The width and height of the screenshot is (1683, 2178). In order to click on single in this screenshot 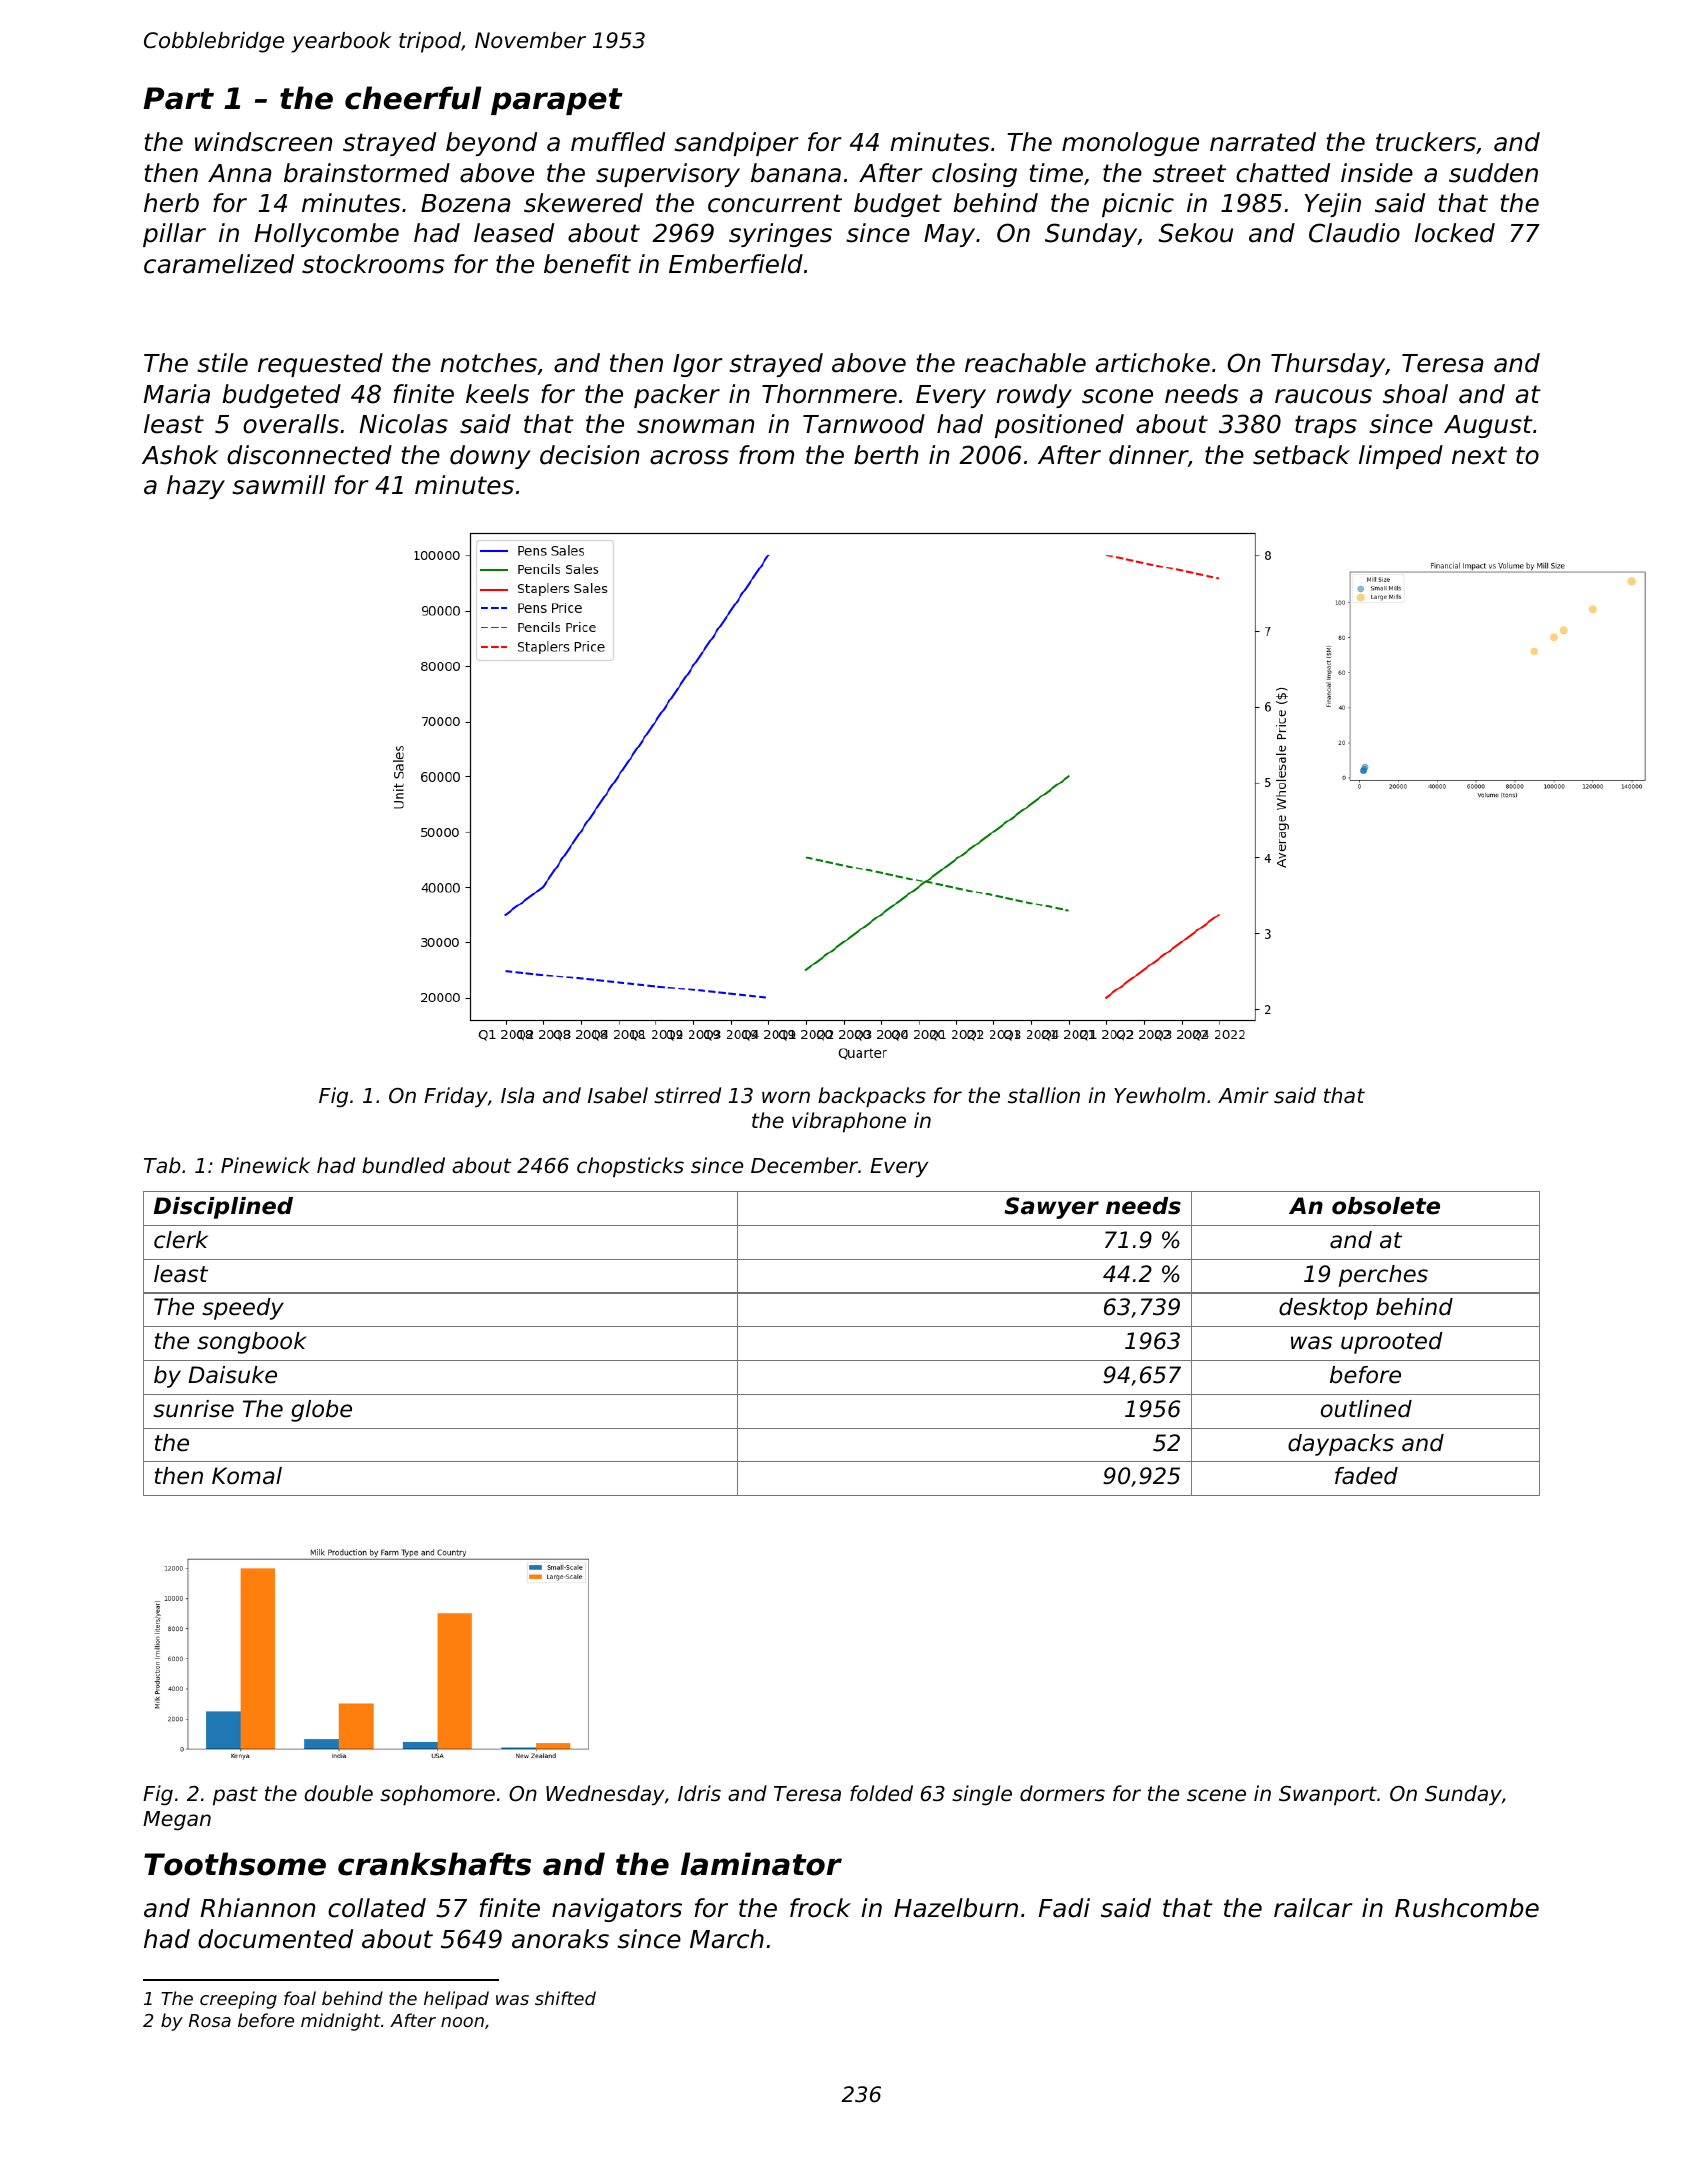, I will do `click(982, 1795)`.
